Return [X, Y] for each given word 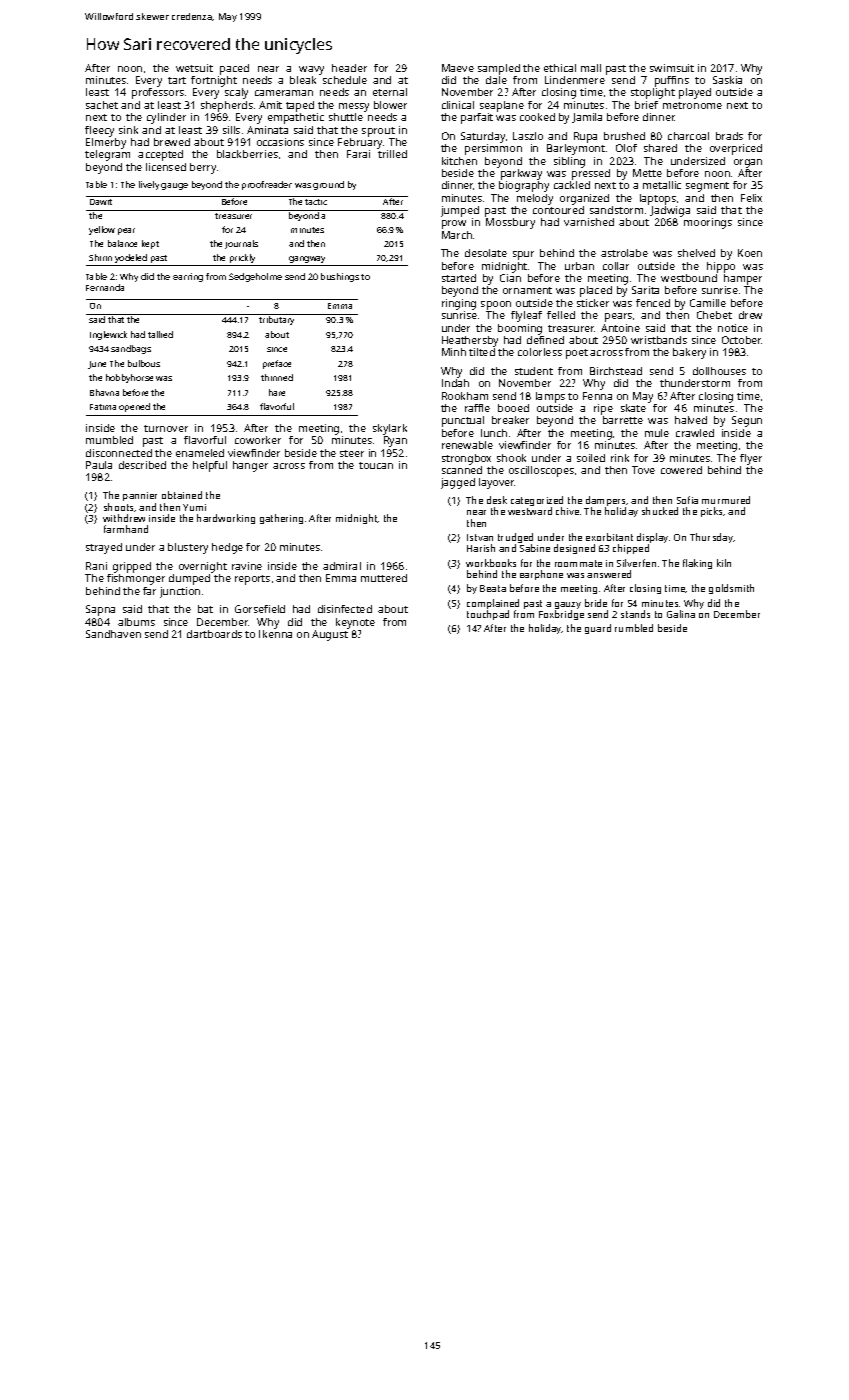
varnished [589, 222]
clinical [458, 105]
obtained [182, 495]
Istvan [480, 537]
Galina [681, 614]
